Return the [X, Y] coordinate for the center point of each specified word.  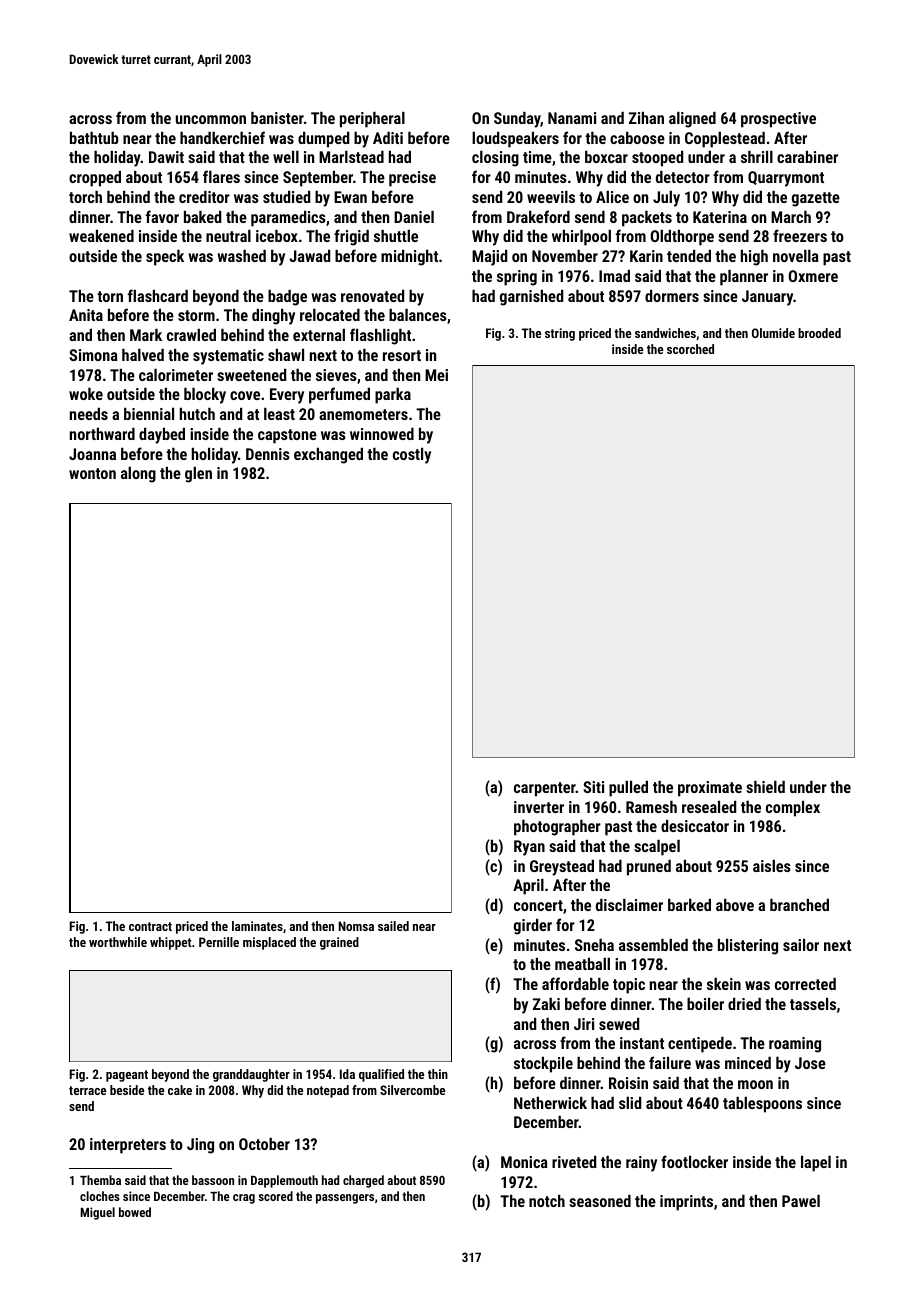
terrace [87, 1090]
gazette [816, 199]
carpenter [545, 789]
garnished [531, 298]
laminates [257, 926]
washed [241, 256]
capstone [287, 436]
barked [689, 904]
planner [744, 278]
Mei [436, 375]
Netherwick [550, 1102]
